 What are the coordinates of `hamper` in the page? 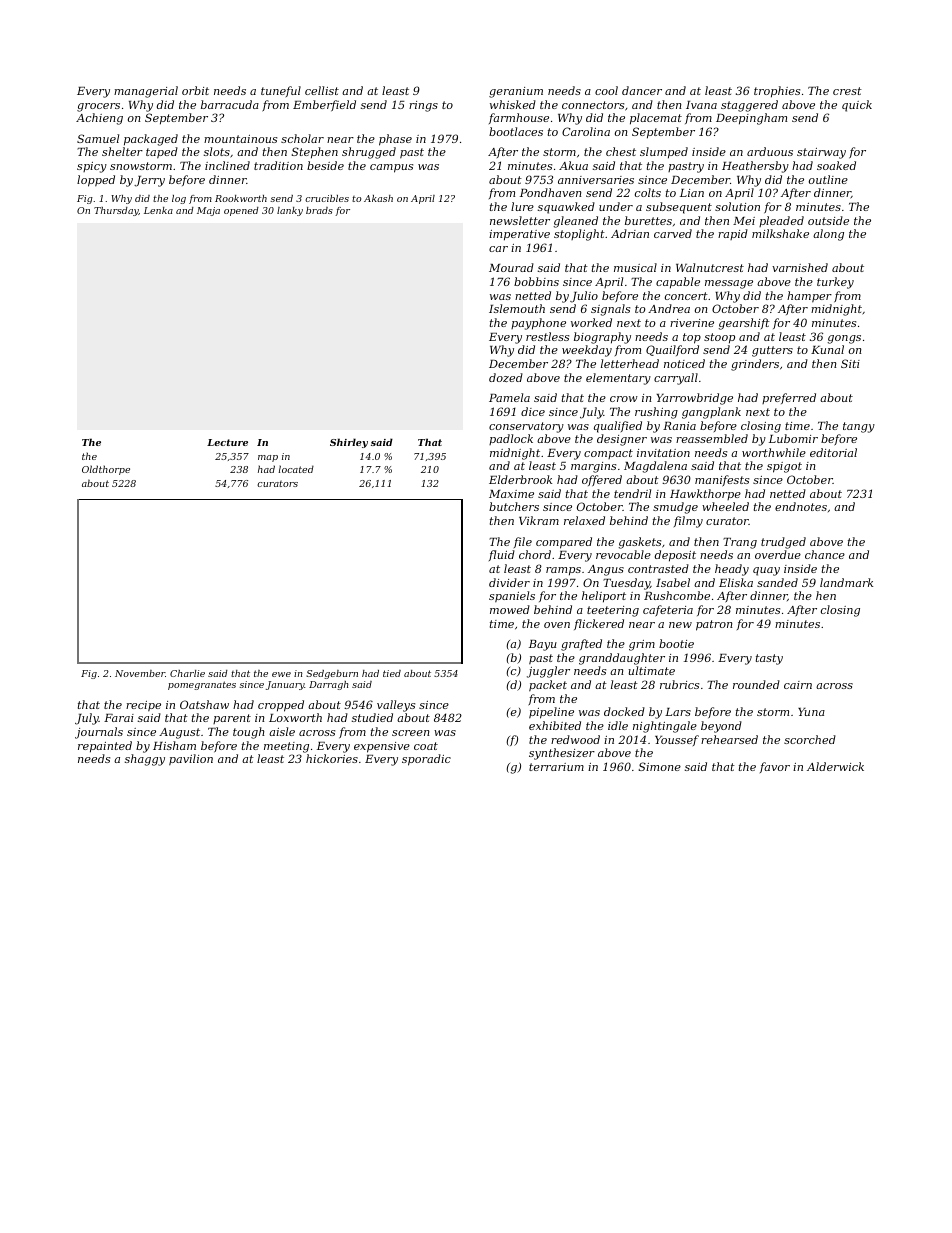 It's located at (809, 297).
